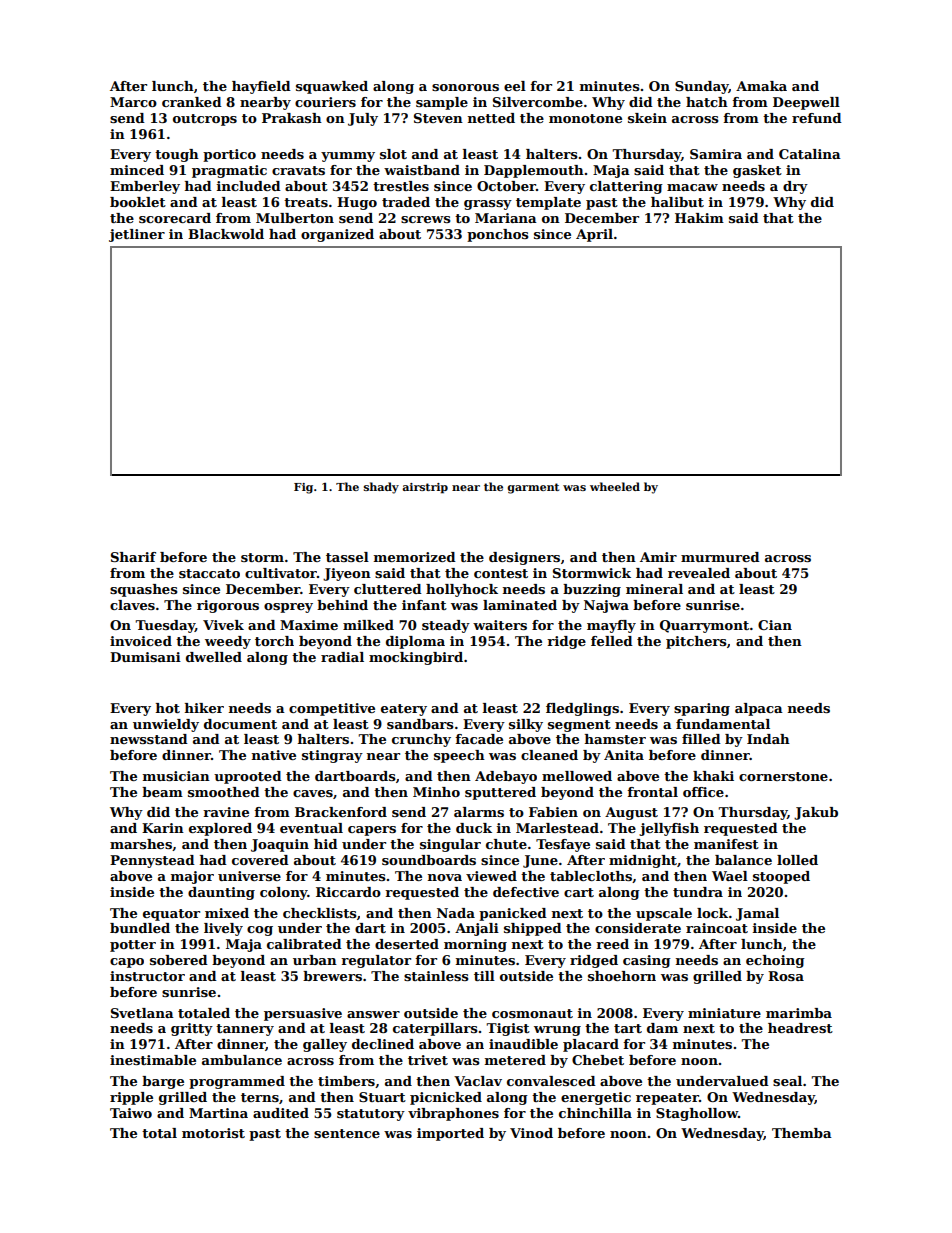 This screenshot has width=952, height=1233. Describe the element at coordinates (260, 1097) in the screenshot. I see `terns` at that location.
